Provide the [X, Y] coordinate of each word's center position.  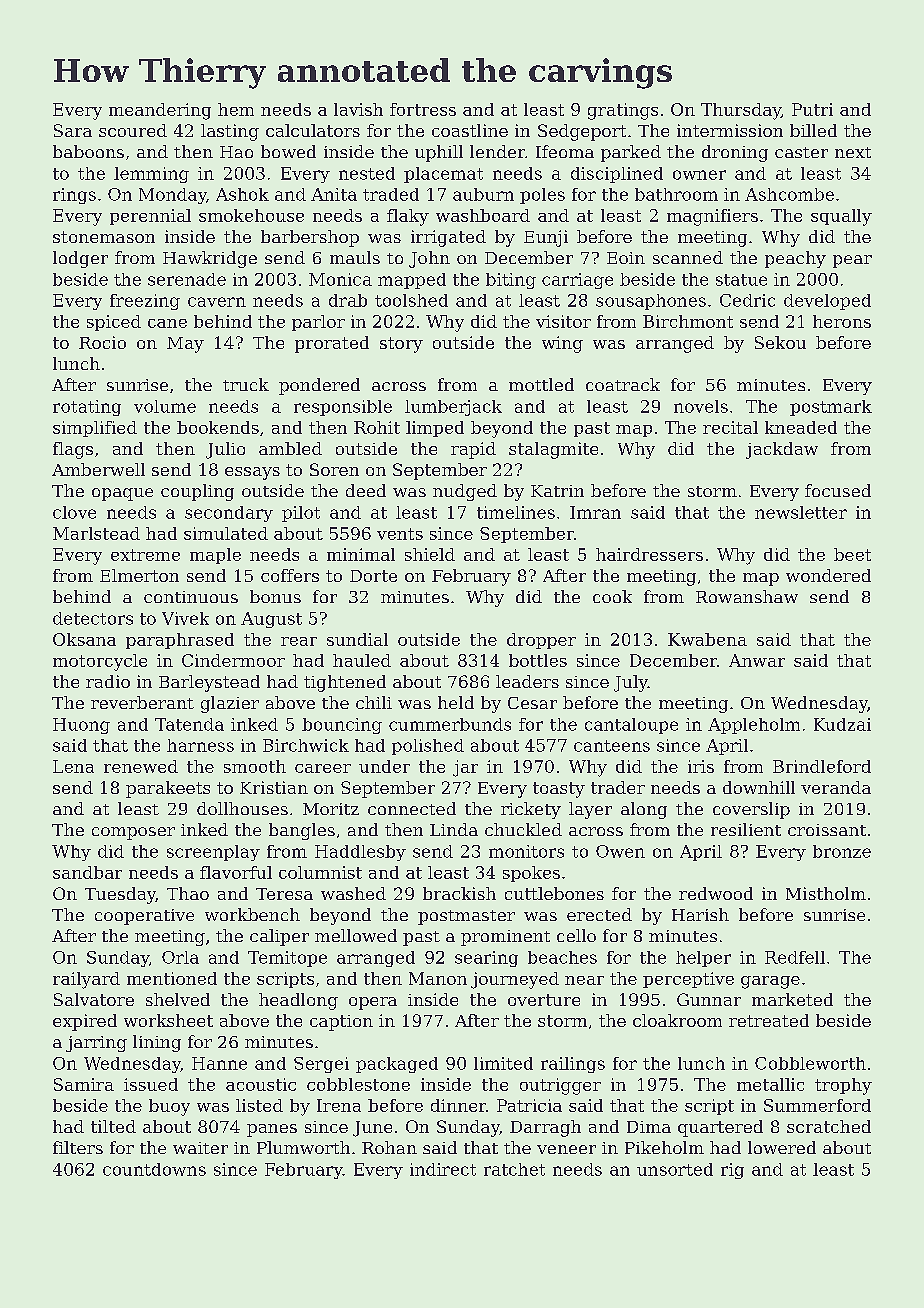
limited [503, 1063]
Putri [812, 109]
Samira [84, 1084]
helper [703, 959]
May [185, 345]
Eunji [546, 238]
